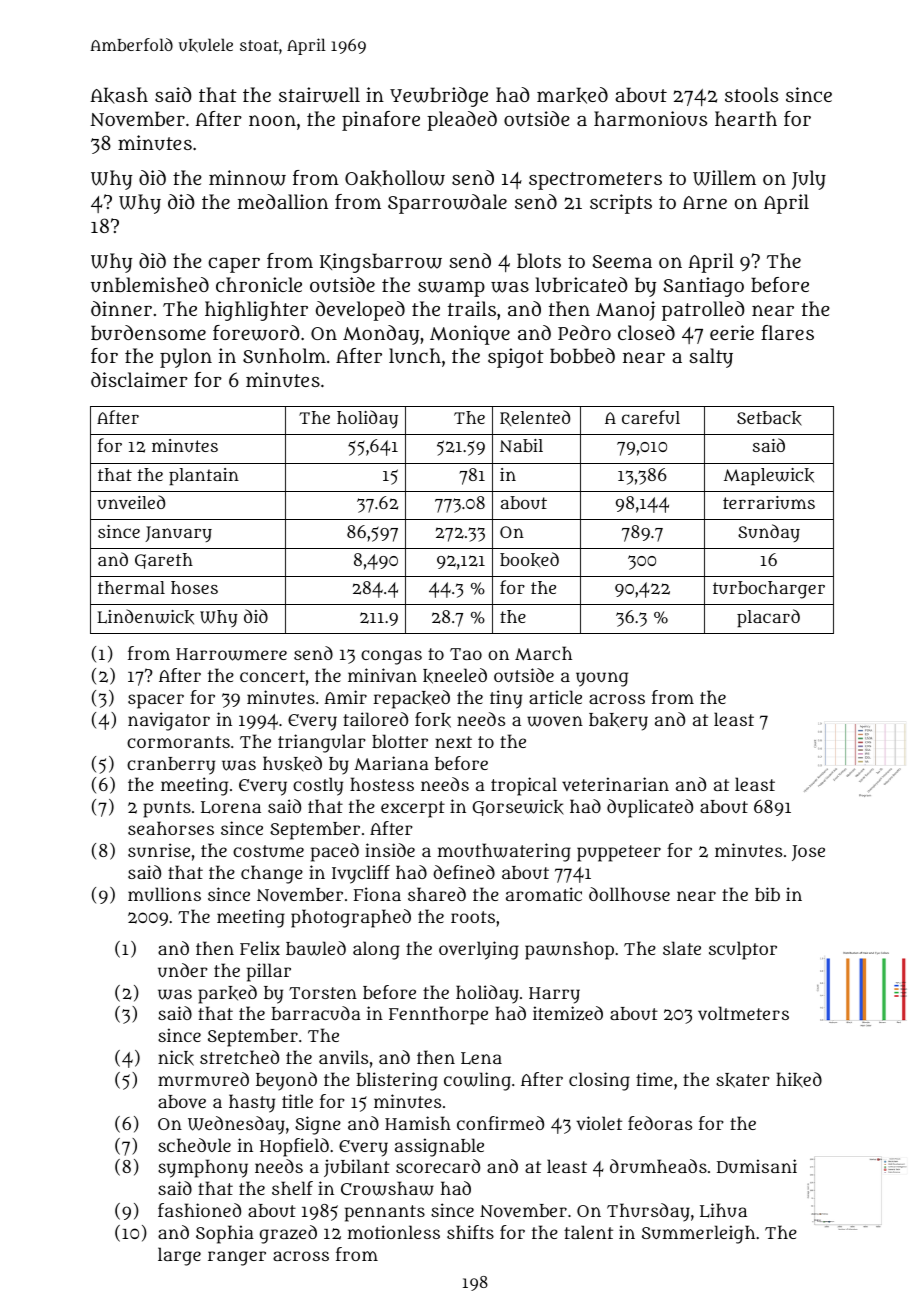  What do you see at coordinates (500, 1123) in the document?
I see `confirmed` at bounding box center [500, 1123].
